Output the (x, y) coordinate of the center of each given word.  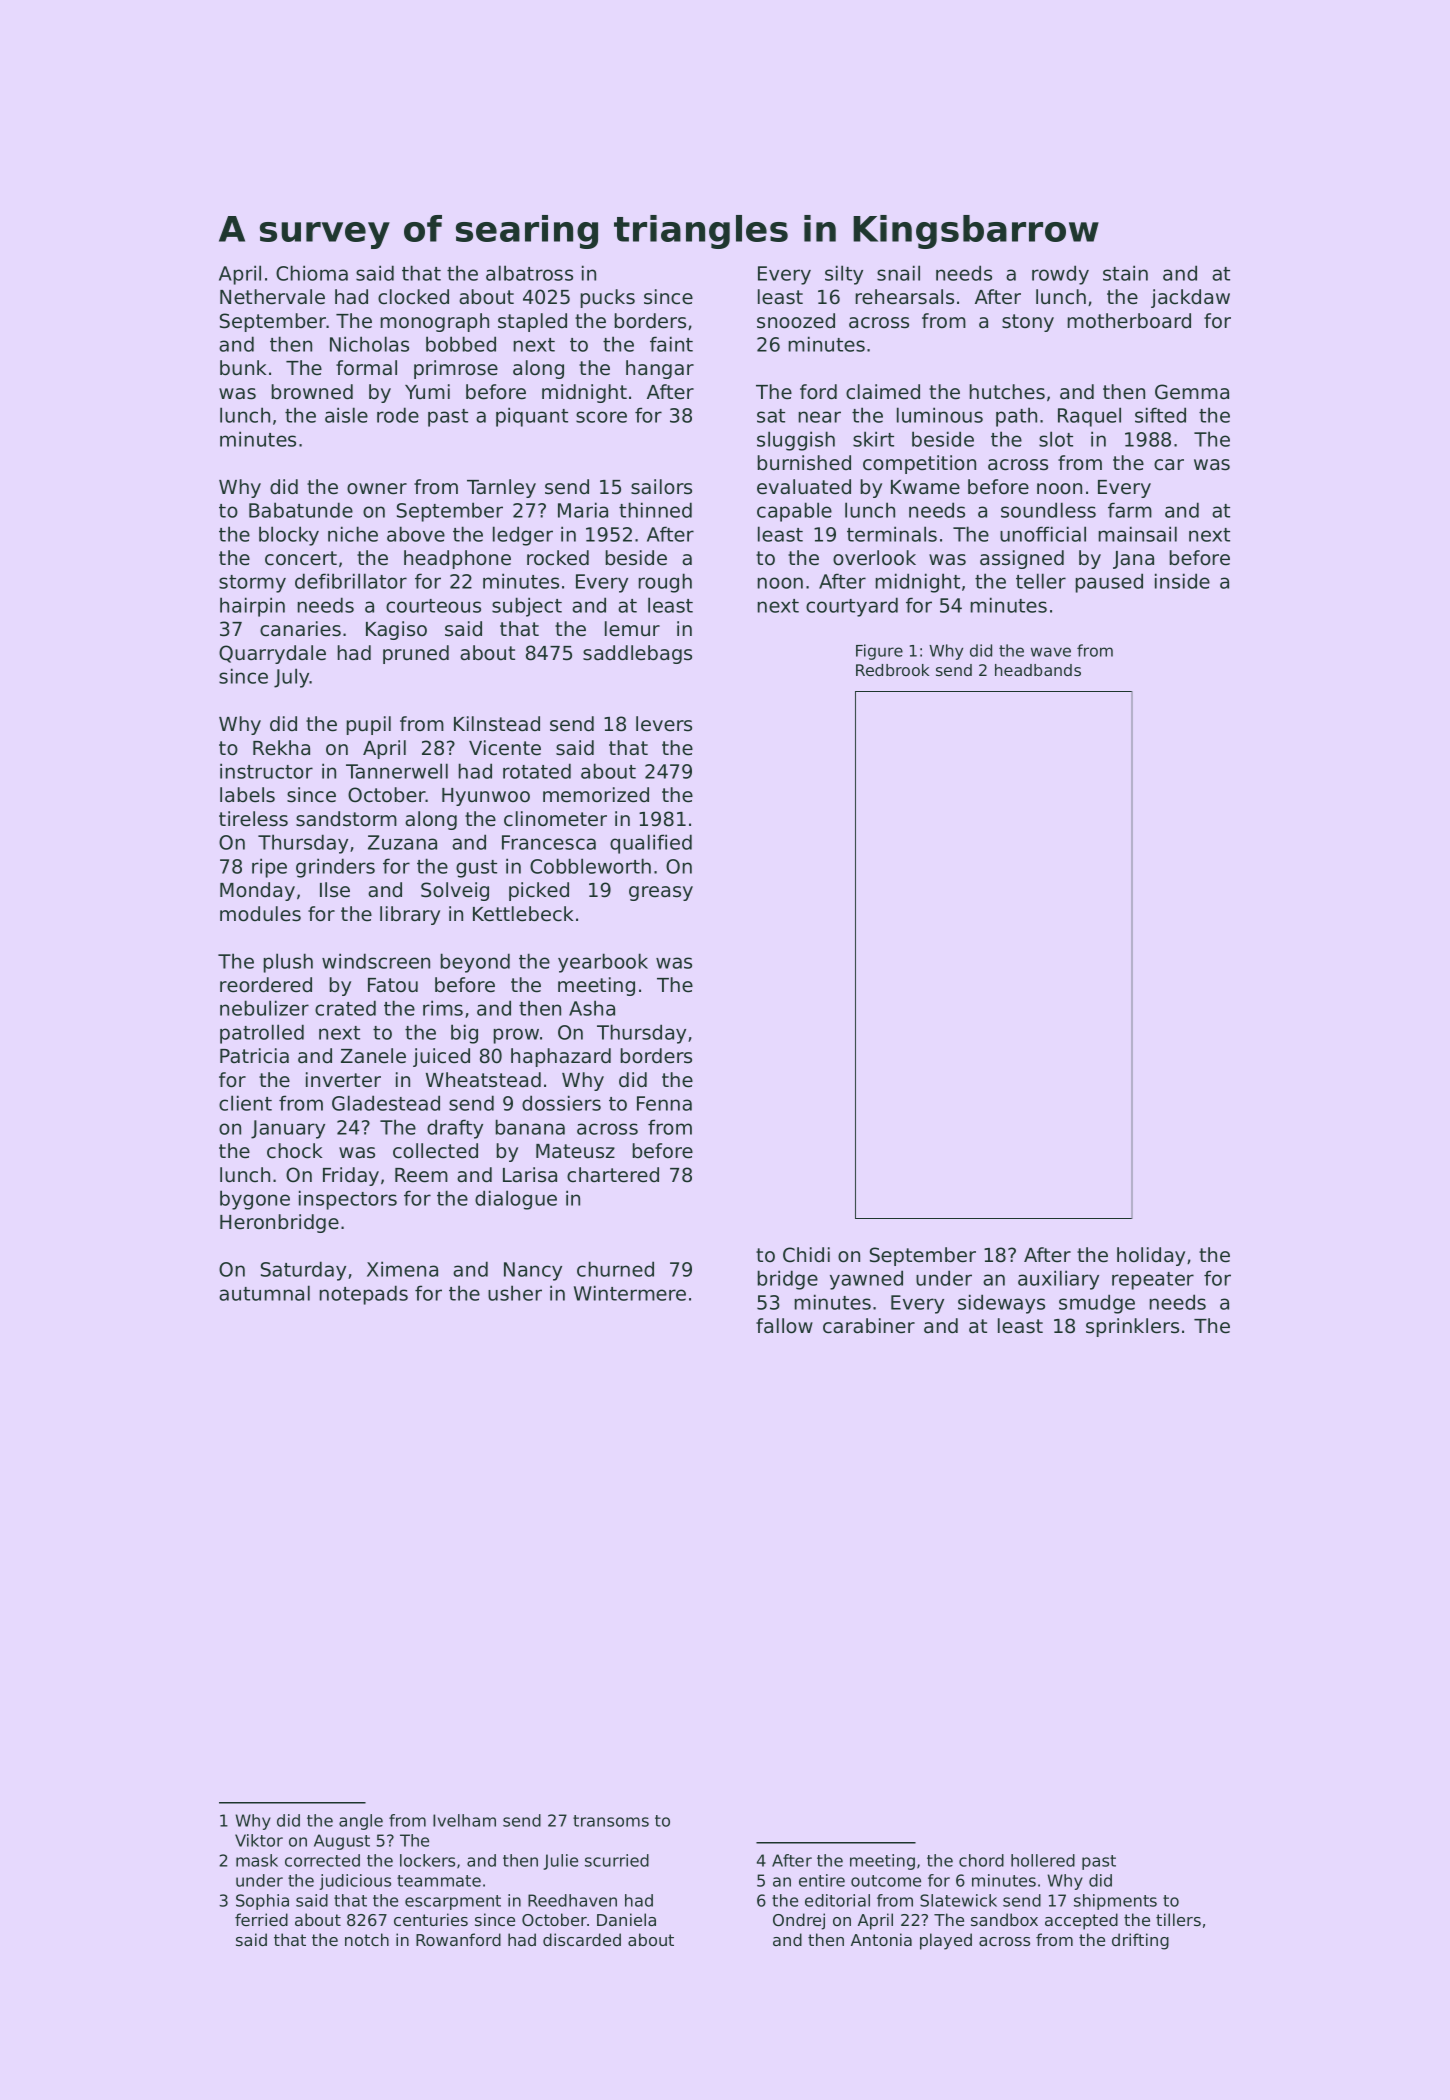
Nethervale (272, 297)
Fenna (664, 1103)
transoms (611, 1821)
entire (822, 1880)
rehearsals (905, 297)
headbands (1038, 670)
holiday (1151, 1256)
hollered (1043, 1860)
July (292, 678)
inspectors (348, 1200)
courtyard (852, 607)
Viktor (259, 1840)
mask (257, 1860)
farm (1130, 510)
